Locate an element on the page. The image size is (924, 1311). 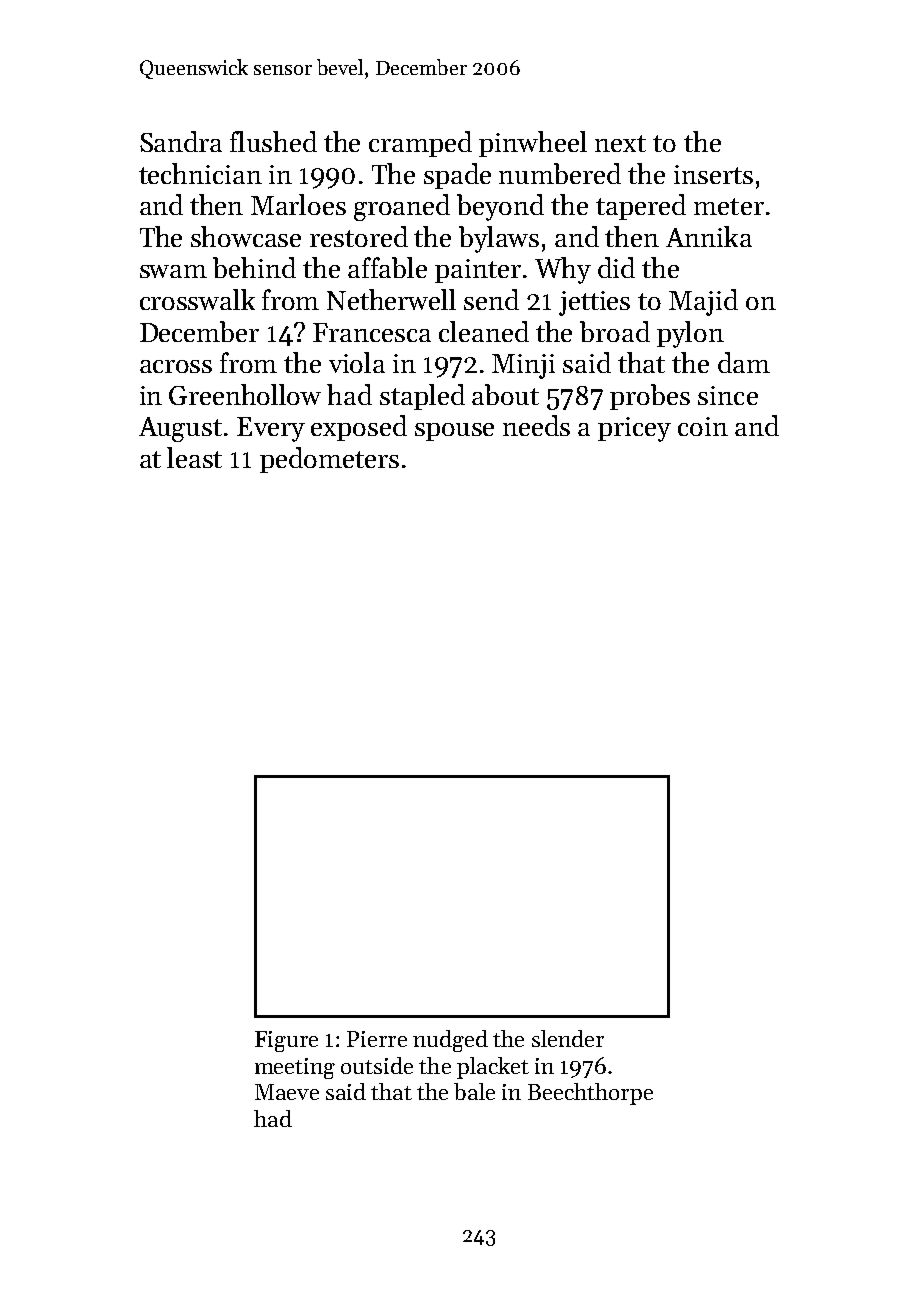
least is located at coordinates (194, 457).
